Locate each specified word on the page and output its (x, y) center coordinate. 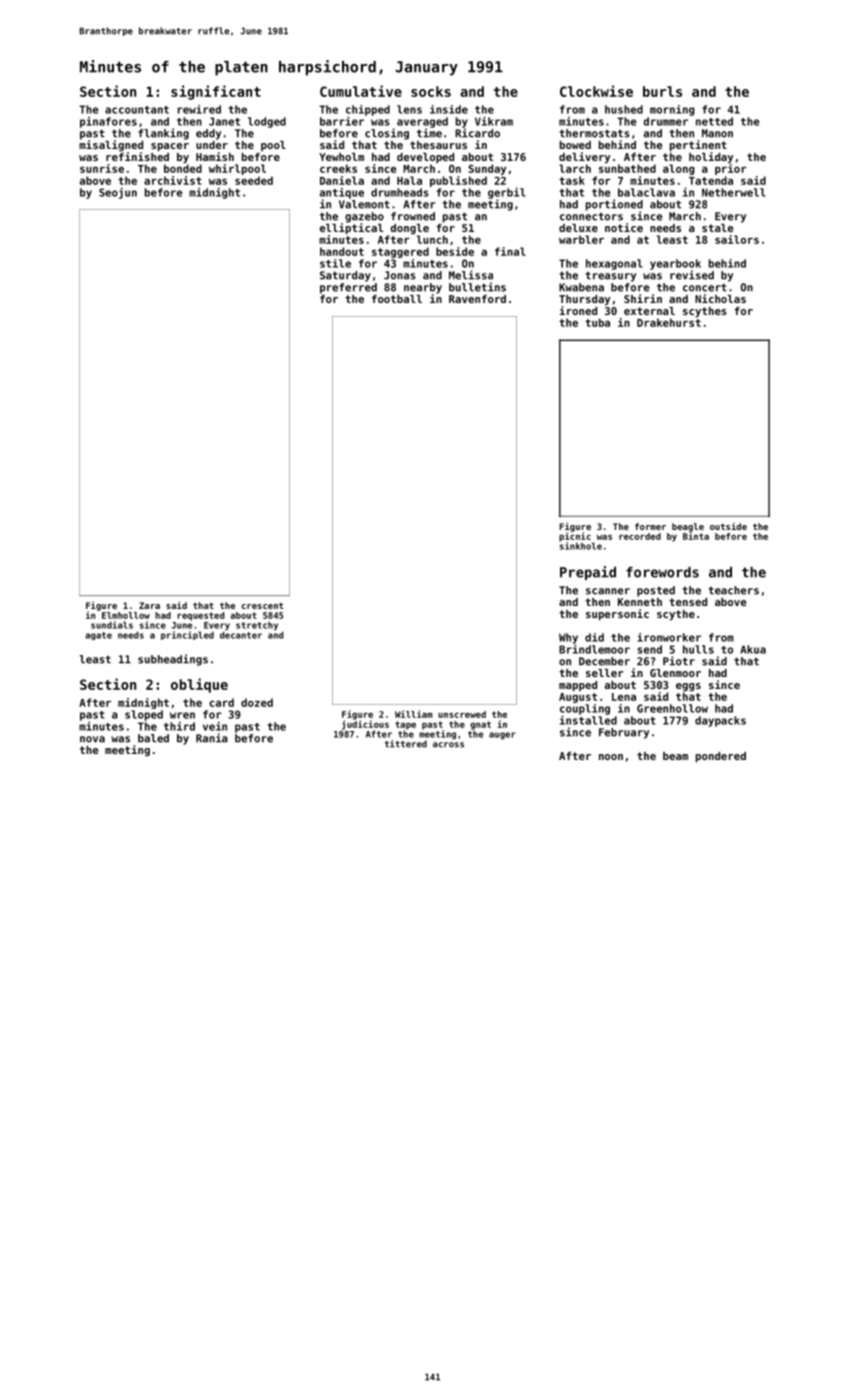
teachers (733, 590)
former (650, 526)
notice (624, 227)
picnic (575, 537)
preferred (348, 288)
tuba (597, 322)
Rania (212, 738)
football (397, 299)
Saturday (345, 276)
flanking (163, 134)
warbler (581, 239)
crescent (262, 606)
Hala (409, 180)
